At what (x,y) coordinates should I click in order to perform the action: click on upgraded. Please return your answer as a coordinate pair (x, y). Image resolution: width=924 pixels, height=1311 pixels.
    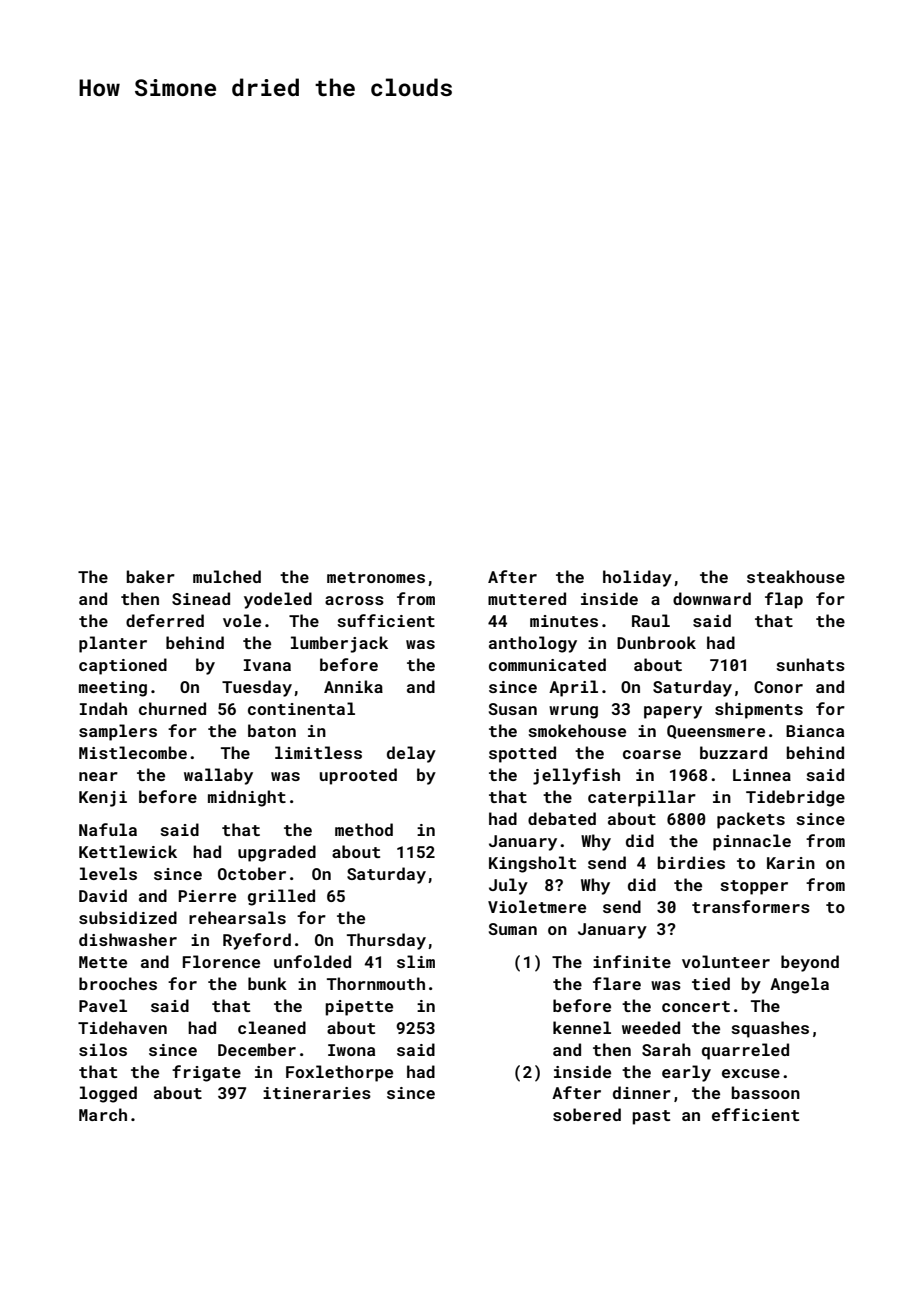
    Looking at the image, I should click on (277, 853).
